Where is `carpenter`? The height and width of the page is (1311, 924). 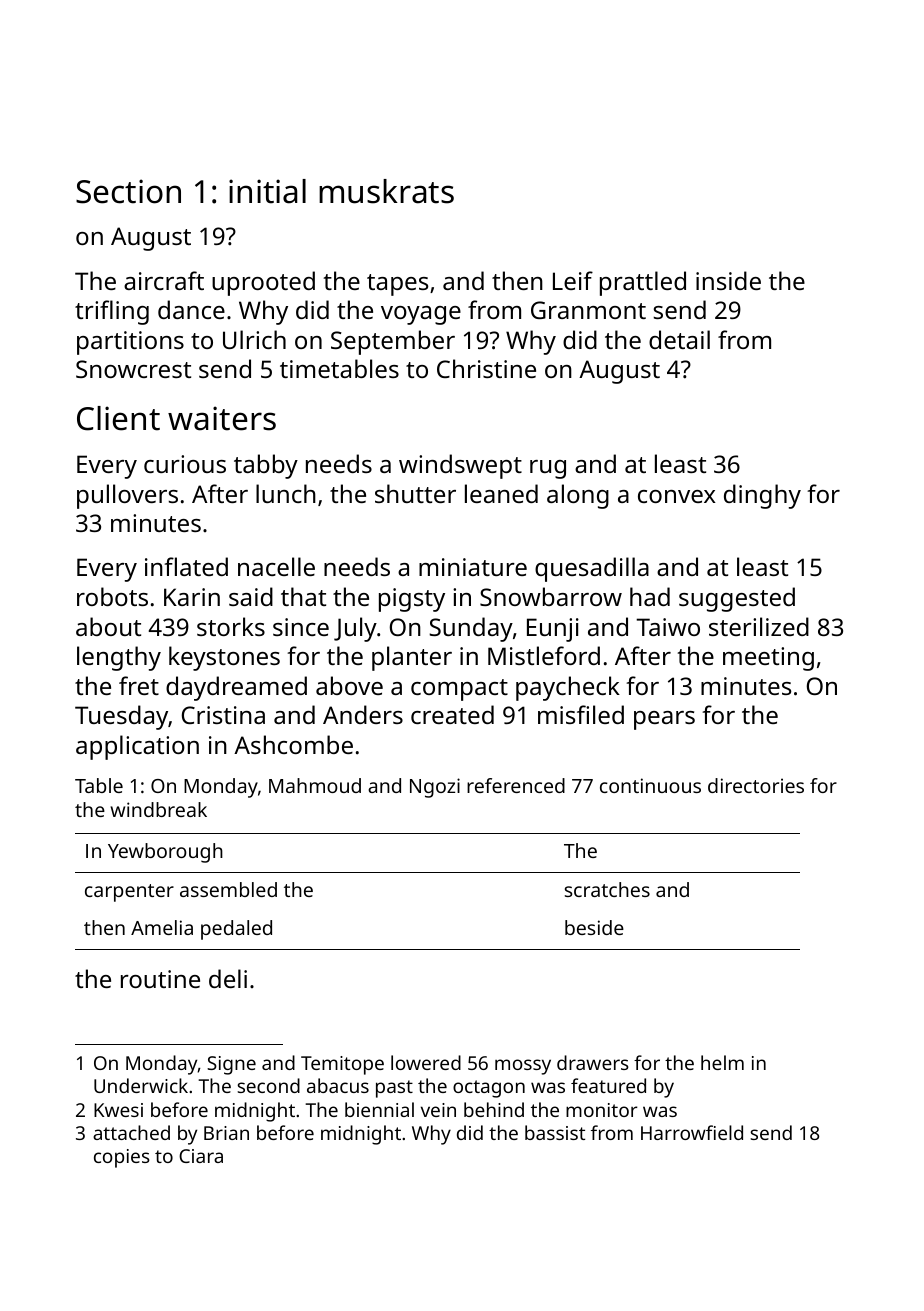
carpenter is located at coordinates (129, 893).
